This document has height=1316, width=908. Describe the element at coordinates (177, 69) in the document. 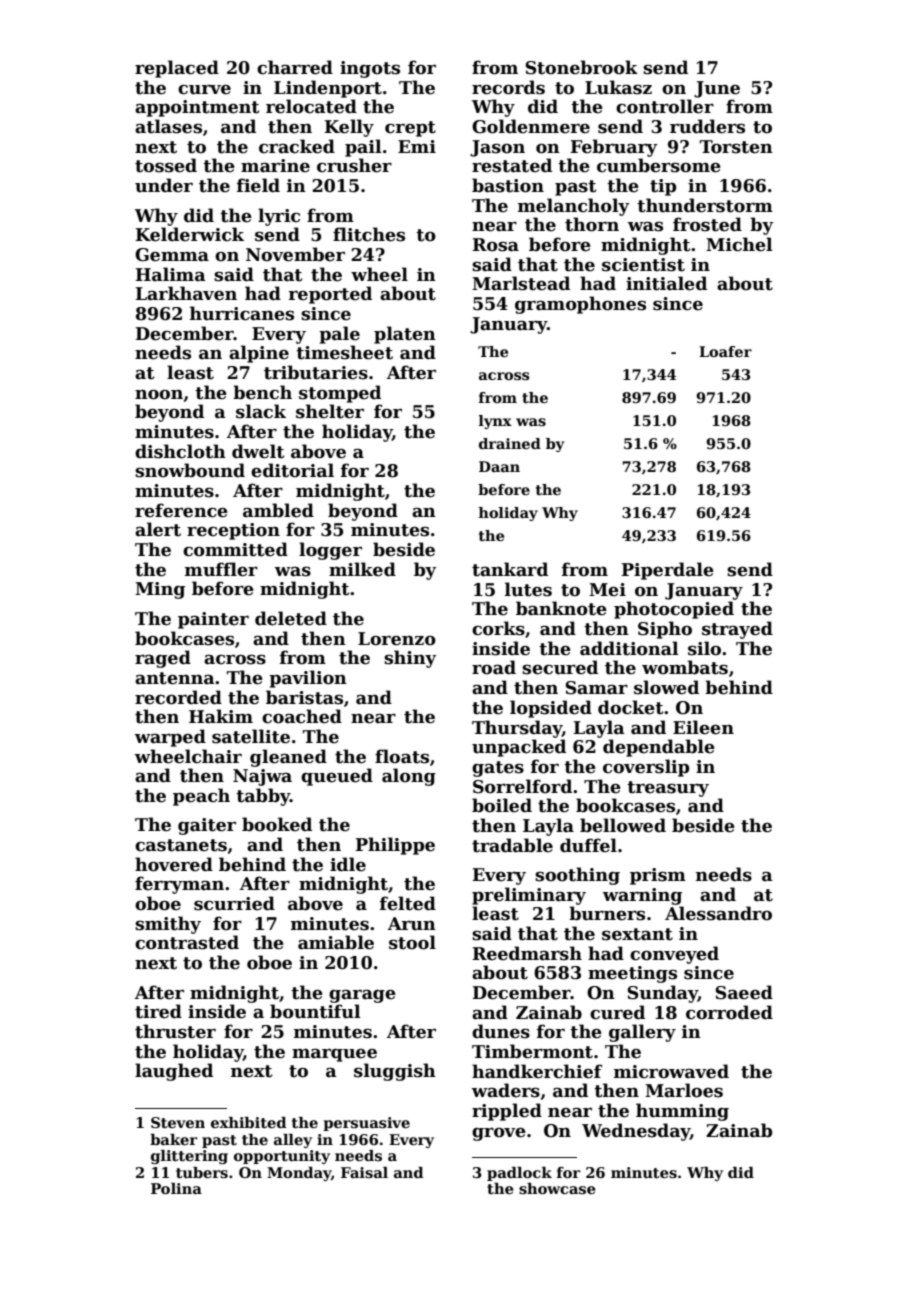

I see `replaced` at that location.
